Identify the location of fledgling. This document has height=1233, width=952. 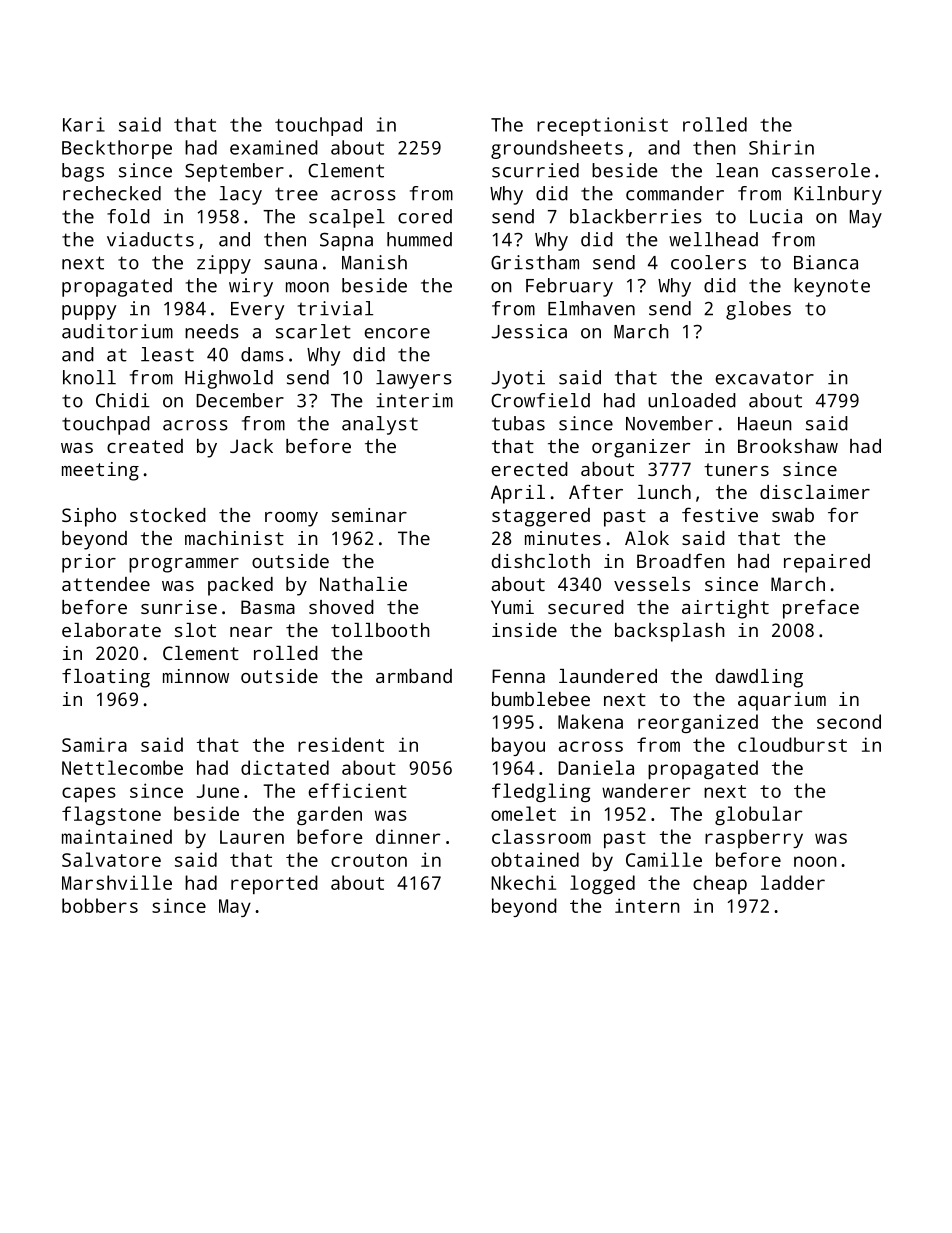
(541, 792).
